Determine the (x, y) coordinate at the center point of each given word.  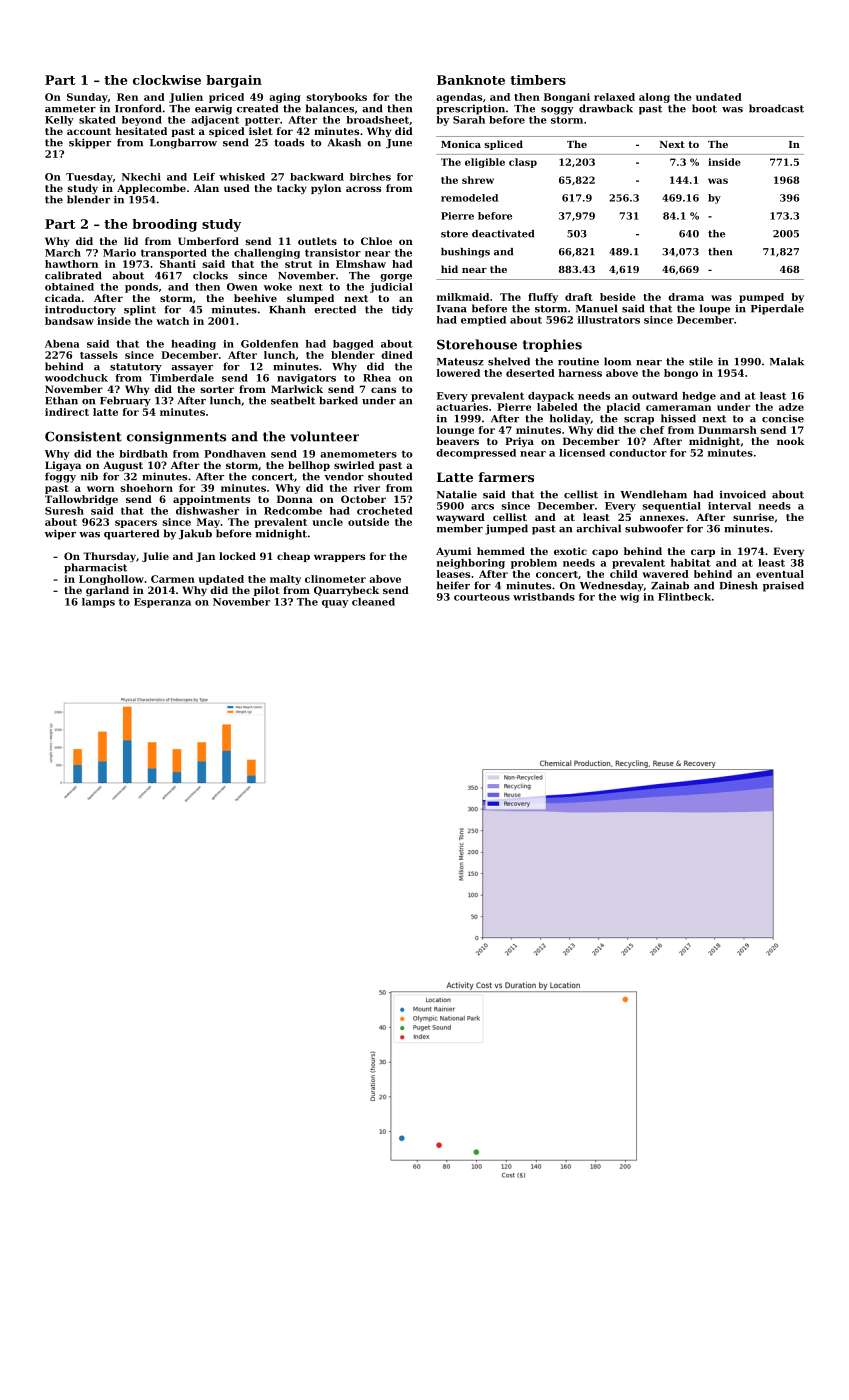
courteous (482, 597)
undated (719, 97)
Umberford (208, 241)
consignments (176, 437)
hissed (678, 418)
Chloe (376, 241)
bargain (234, 81)
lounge (455, 431)
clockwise (167, 80)
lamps (98, 603)
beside (618, 297)
